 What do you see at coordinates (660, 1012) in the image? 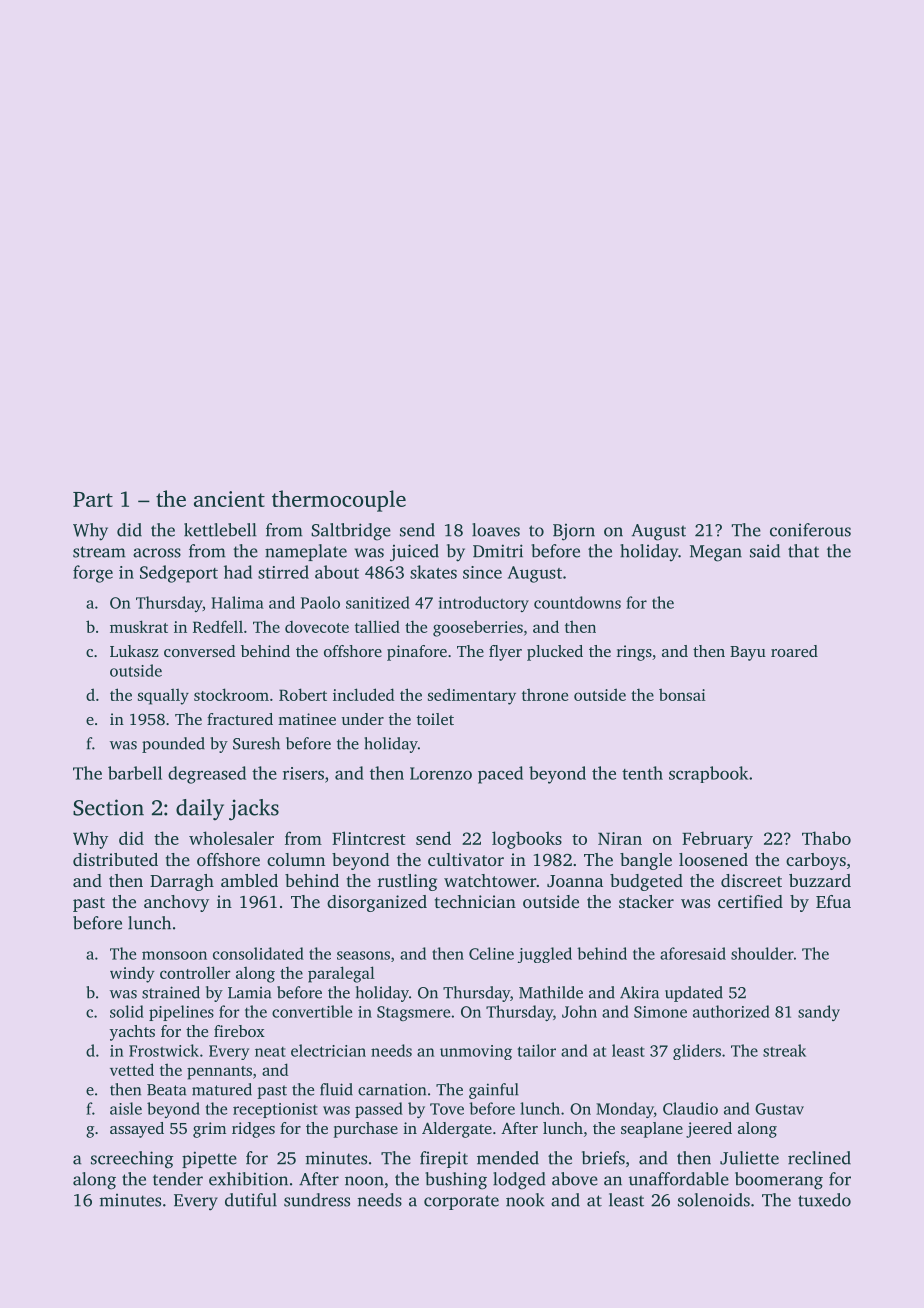
I see `Simone` at bounding box center [660, 1012].
